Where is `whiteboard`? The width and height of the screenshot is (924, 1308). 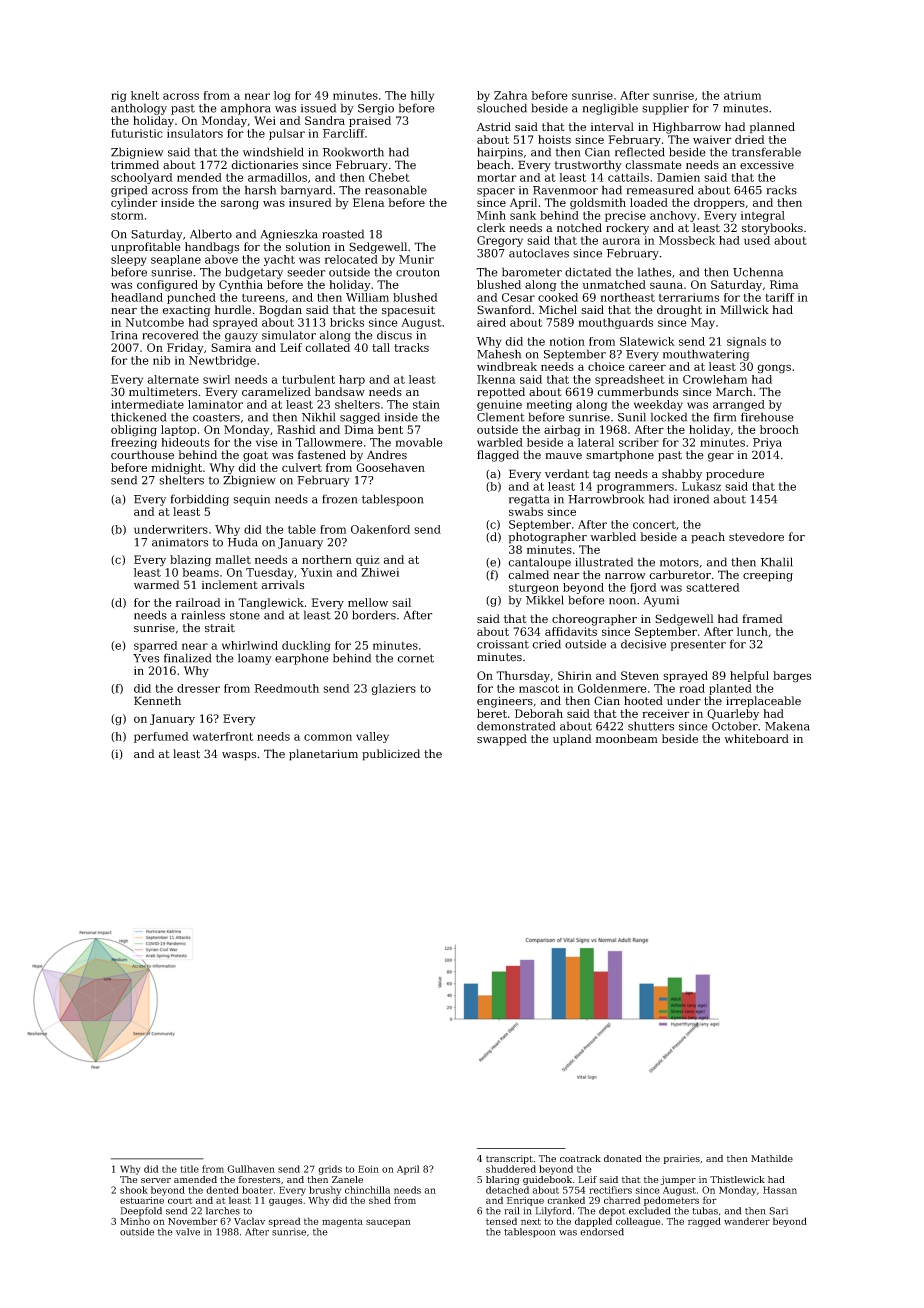 whiteboard is located at coordinates (756, 739).
